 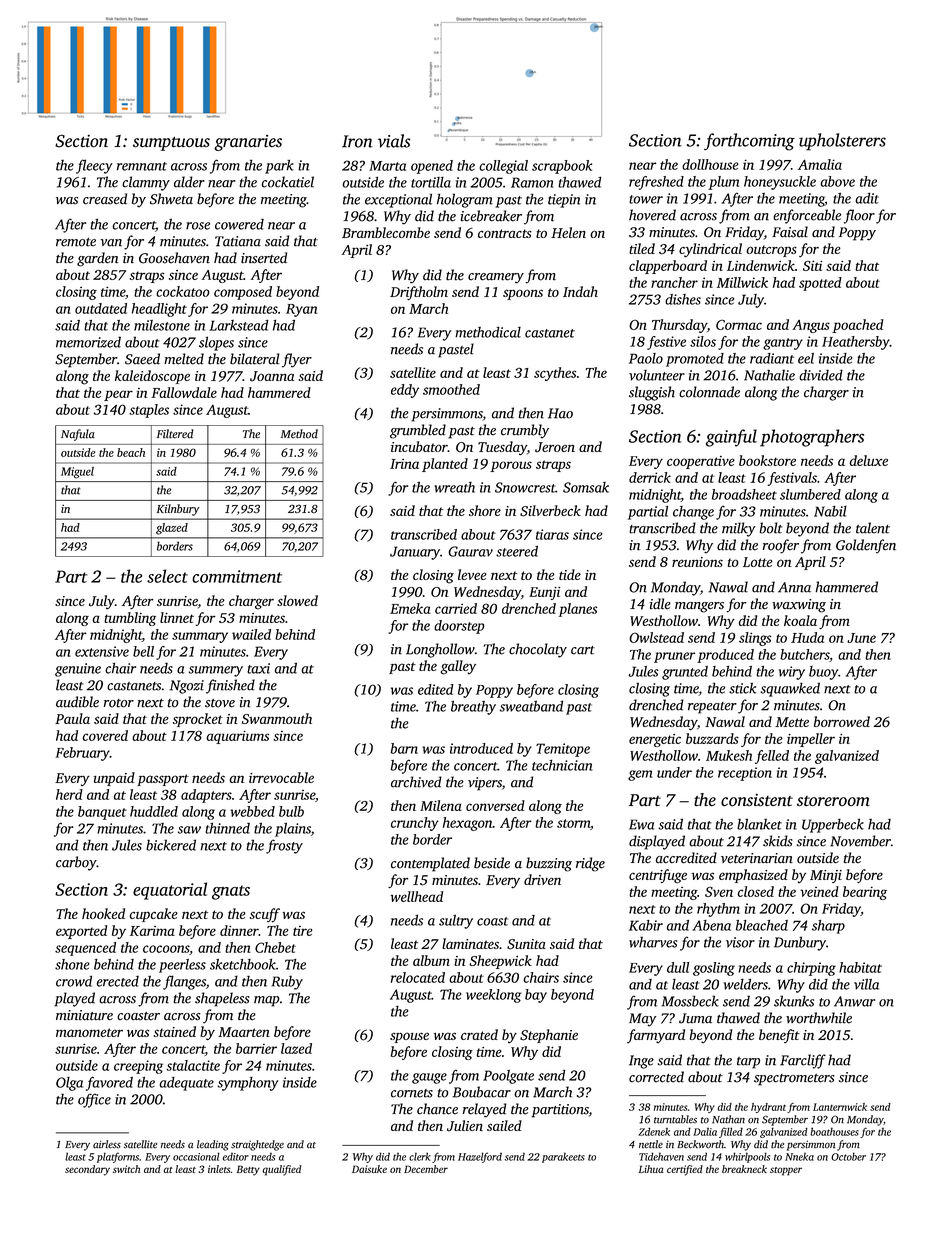 What do you see at coordinates (786, 1171) in the document?
I see `stopper` at bounding box center [786, 1171].
